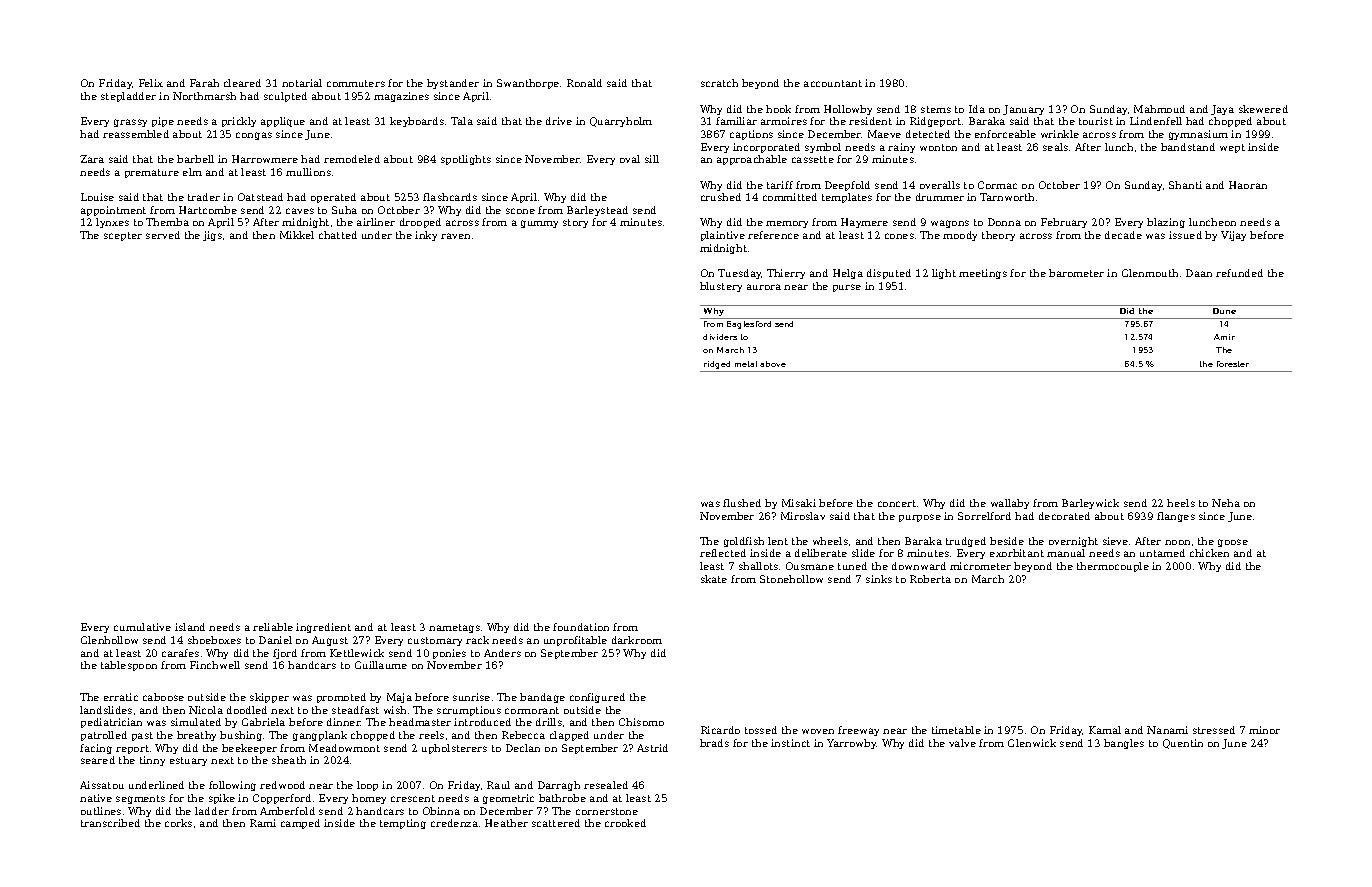 The height and width of the page is (887, 1372). What do you see at coordinates (1090, 504) in the page?
I see `Barleywick` at bounding box center [1090, 504].
